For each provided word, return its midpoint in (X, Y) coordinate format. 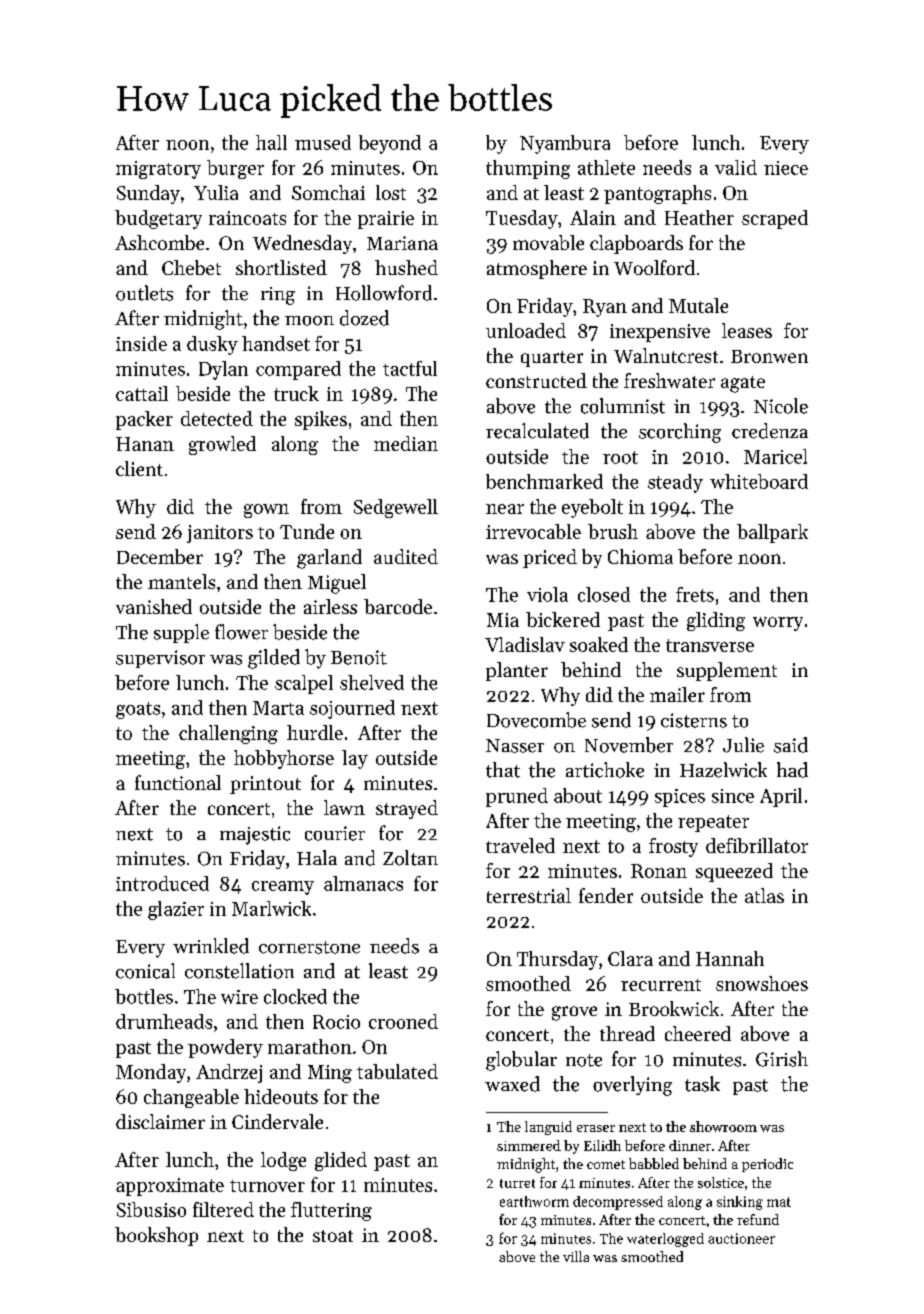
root (620, 457)
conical (145, 971)
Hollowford (384, 293)
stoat (333, 1236)
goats (138, 710)
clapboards (636, 244)
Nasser (515, 746)
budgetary (158, 219)
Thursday (557, 960)
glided (341, 1161)
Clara (630, 958)
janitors (220, 534)
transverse (710, 645)
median (406, 443)
